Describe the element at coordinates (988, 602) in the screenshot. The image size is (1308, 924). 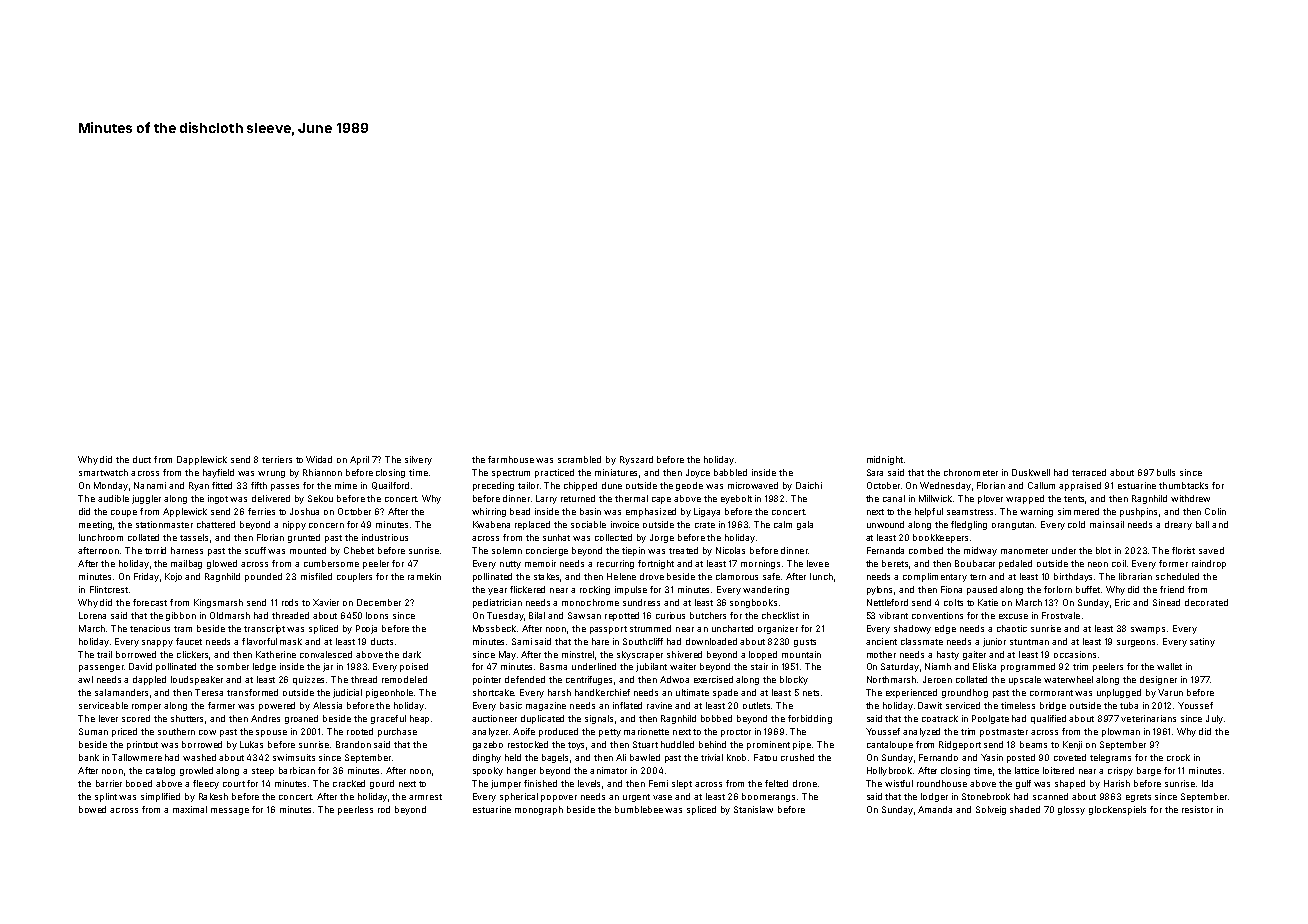
I see `Katie` at that location.
